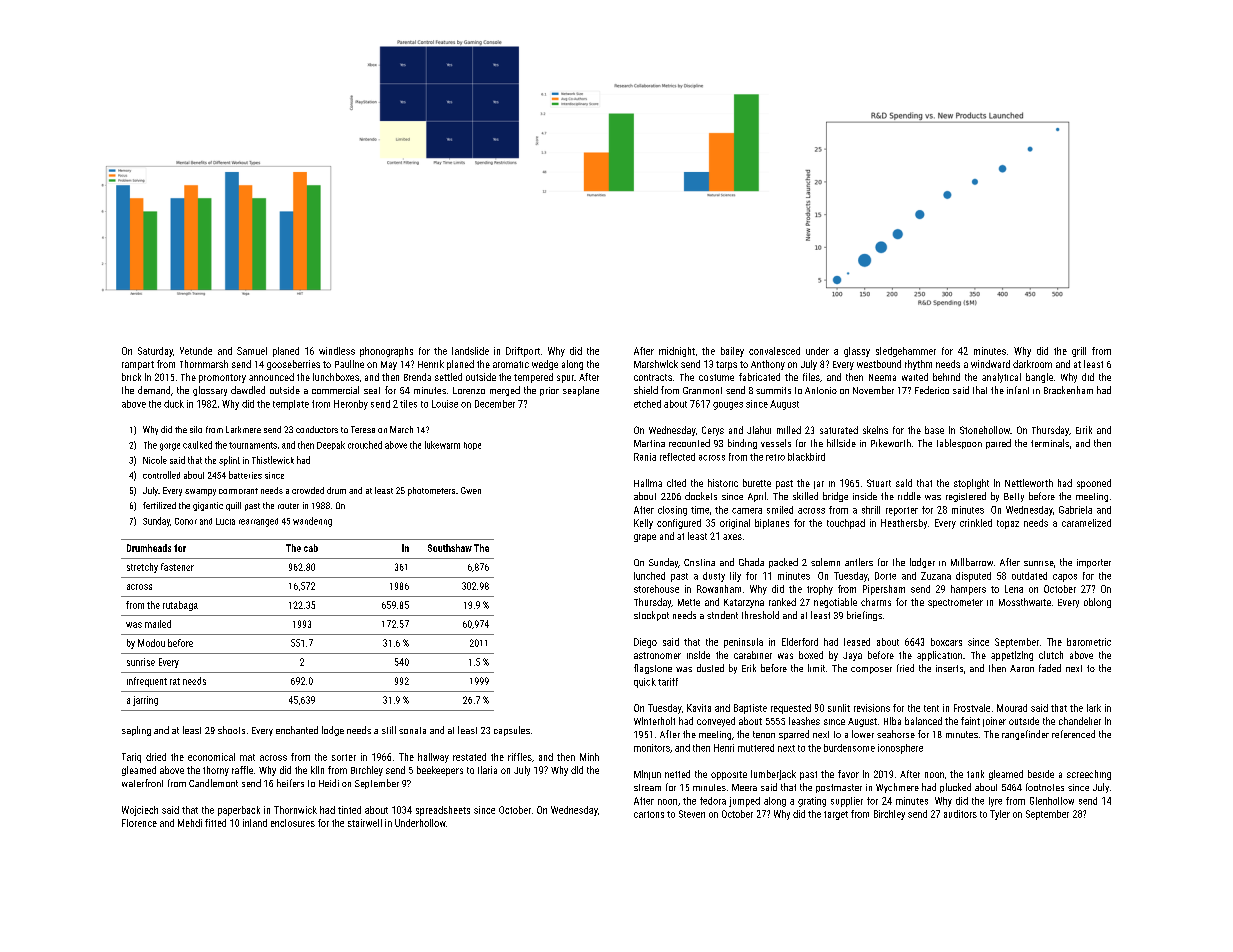  Describe the element at coordinates (1008, 524) in the screenshot. I see `topaz` at that location.
